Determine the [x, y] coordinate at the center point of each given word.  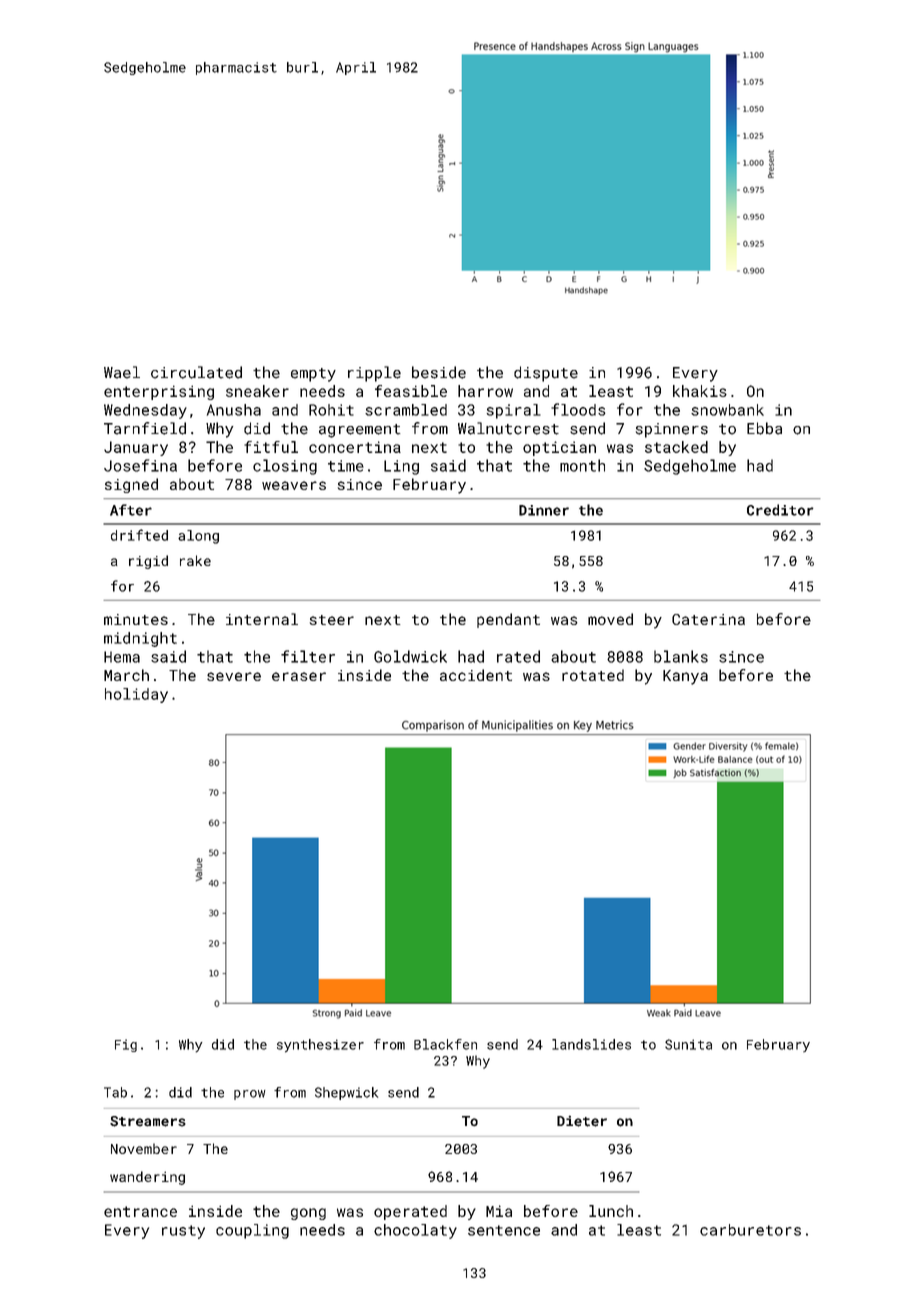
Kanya [685, 677]
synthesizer [320, 1046]
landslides [591, 1044]
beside [439, 372]
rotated [593, 675]
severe [234, 676]
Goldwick [410, 656]
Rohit [331, 410]
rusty [183, 1232]
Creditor [780, 510]
